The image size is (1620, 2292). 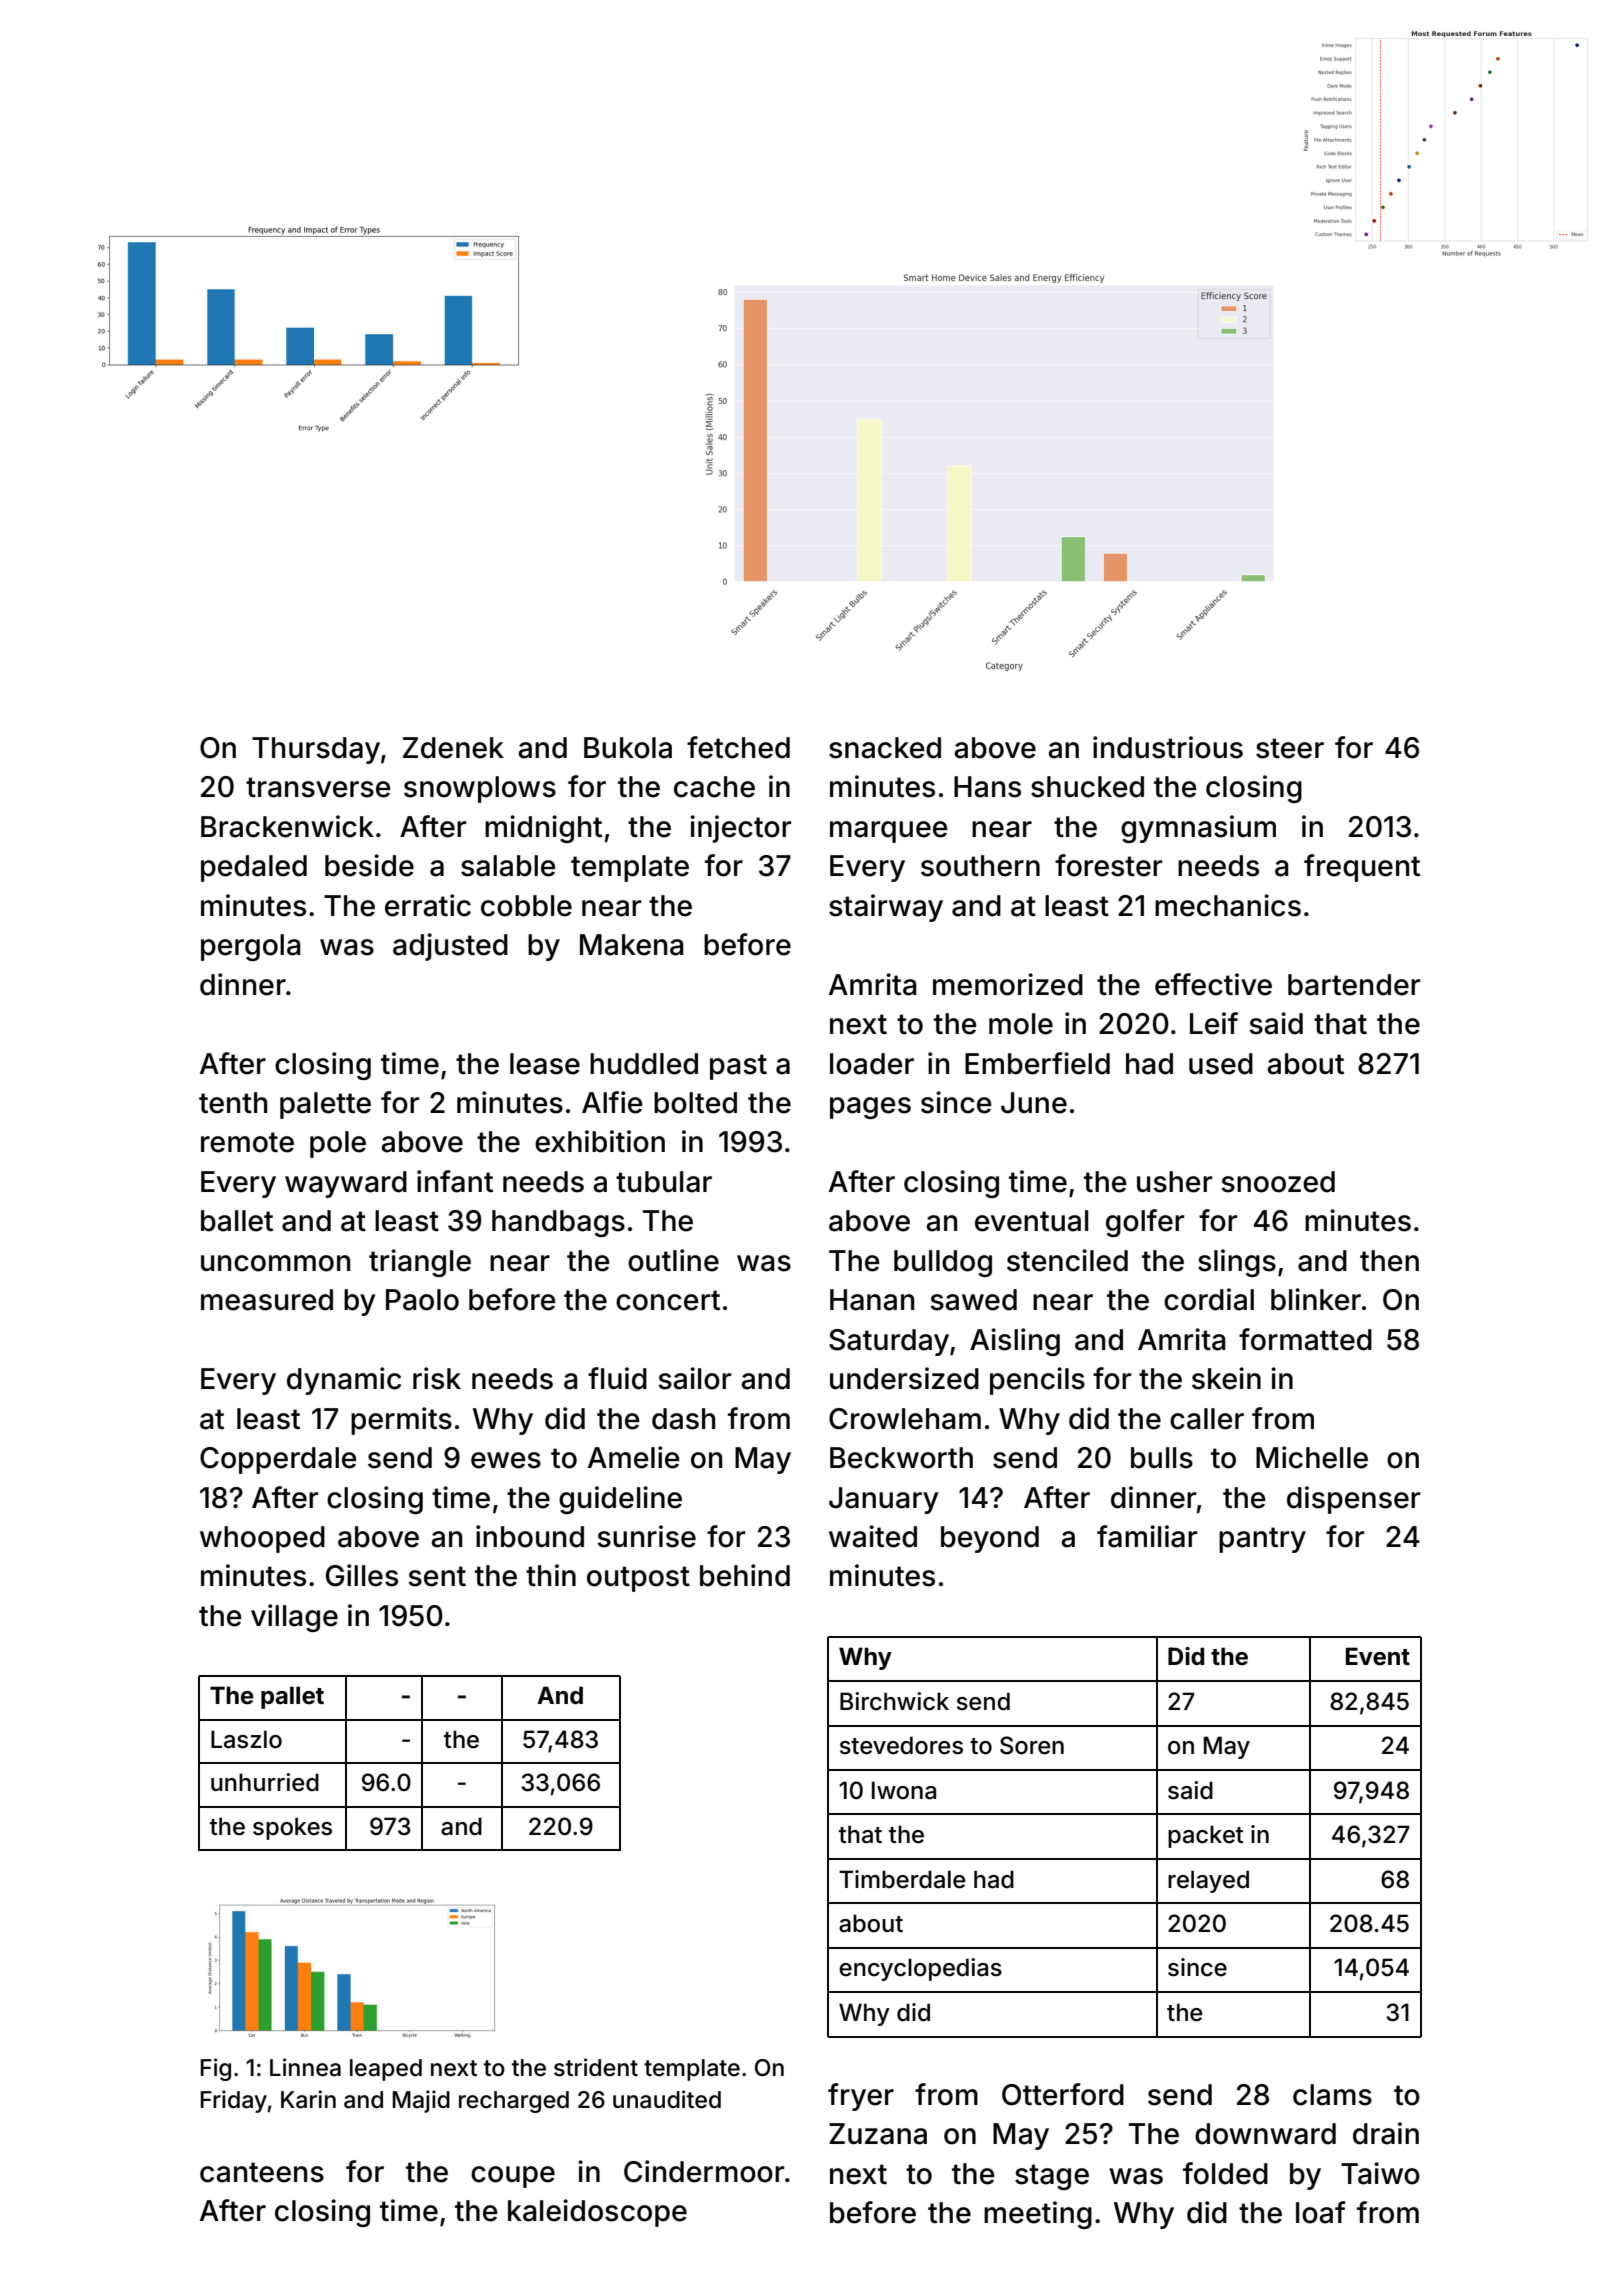 What do you see at coordinates (1332, 2095) in the page?
I see `clams` at bounding box center [1332, 2095].
